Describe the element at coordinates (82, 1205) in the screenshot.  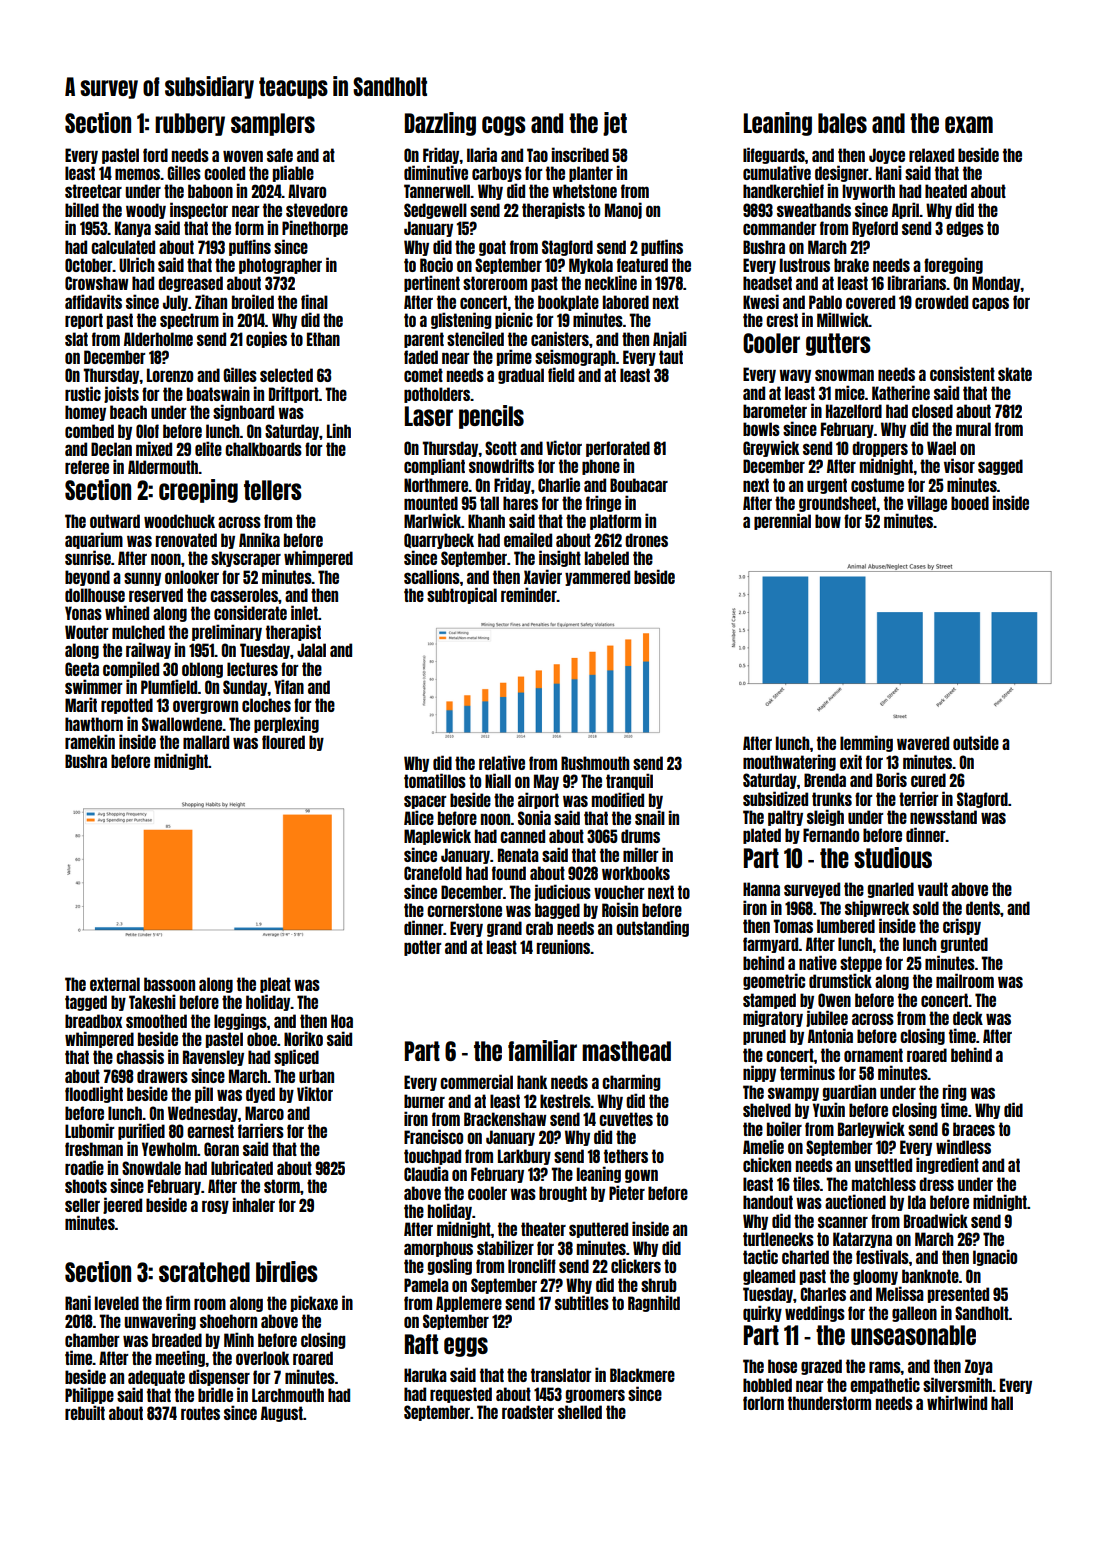
I see `seller` at that location.
